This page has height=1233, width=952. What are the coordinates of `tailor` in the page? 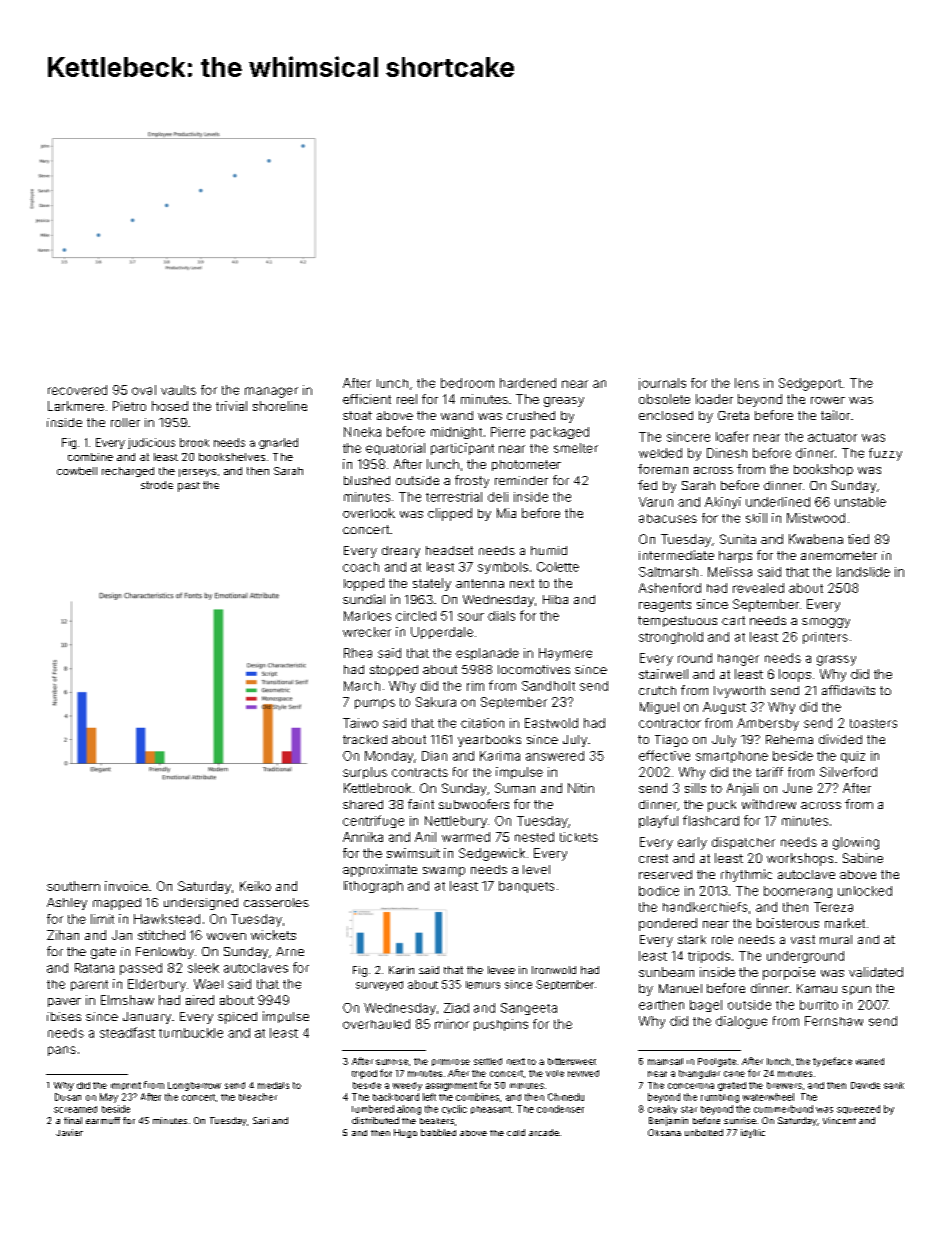 It's located at (835, 415).
